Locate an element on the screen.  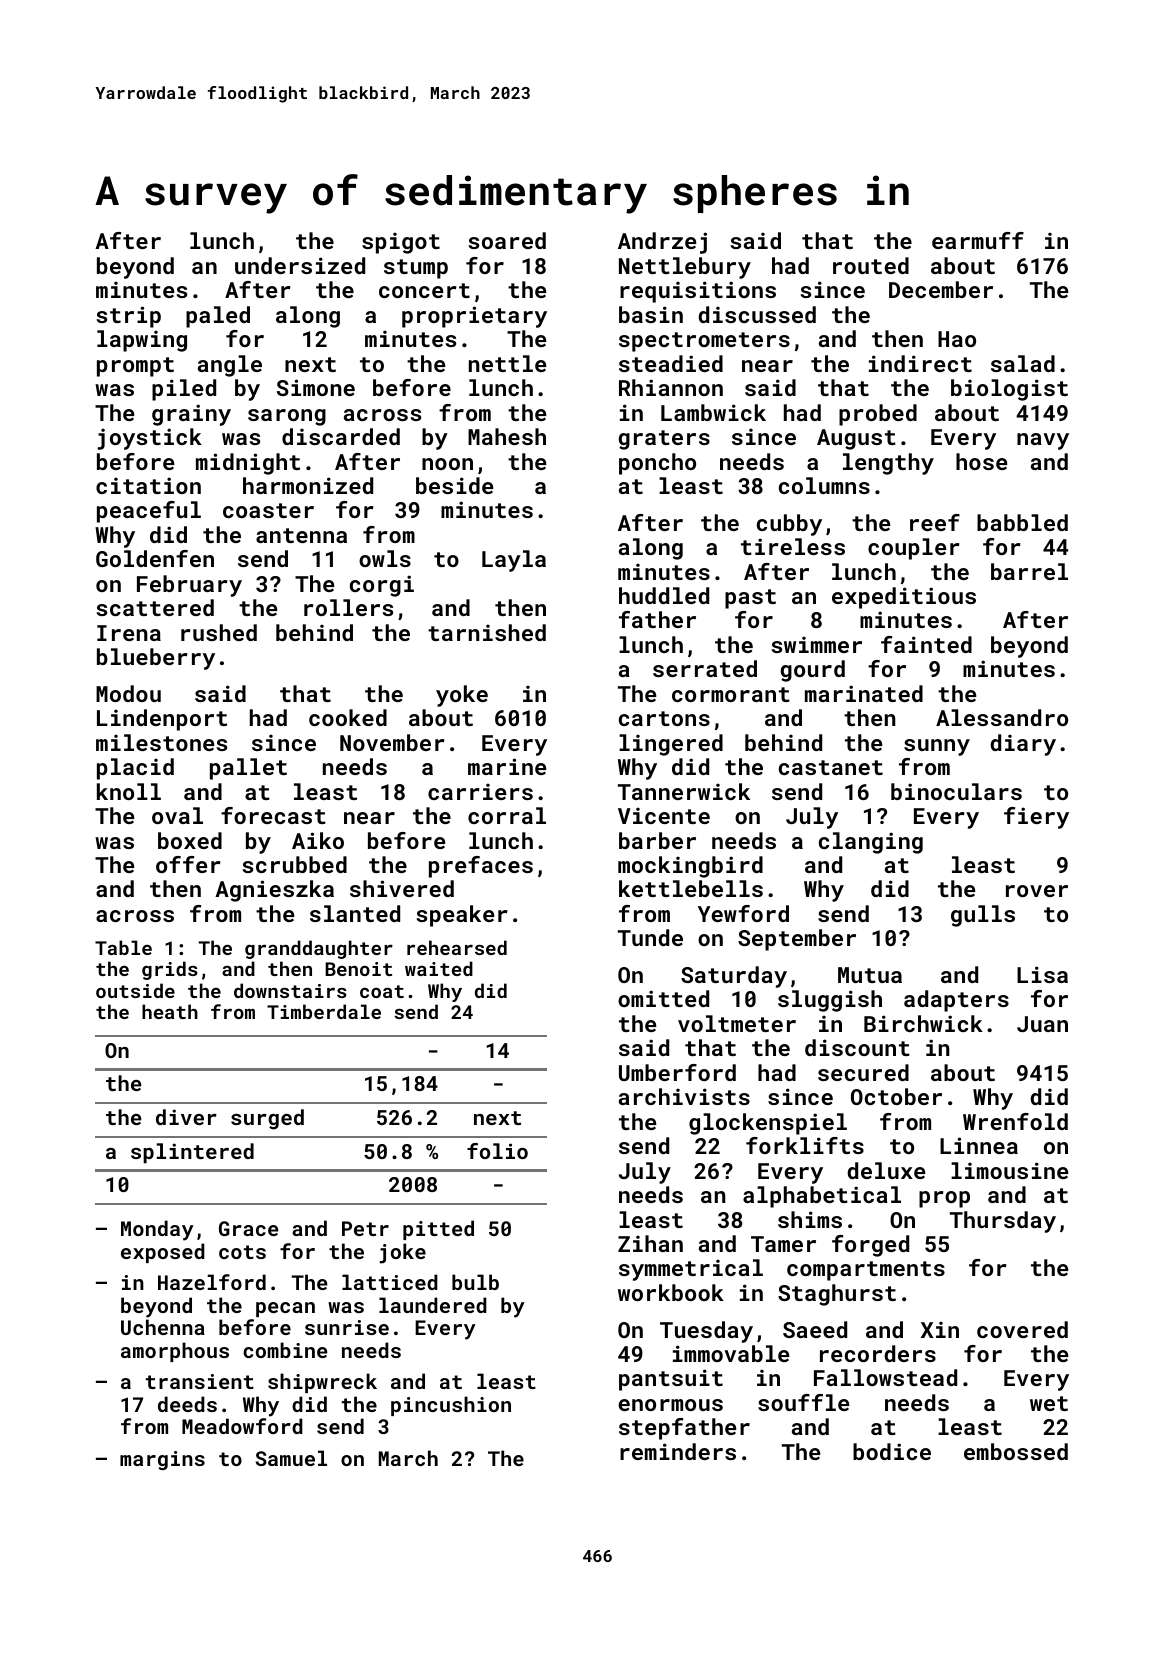
Zihan is located at coordinates (650, 1243).
